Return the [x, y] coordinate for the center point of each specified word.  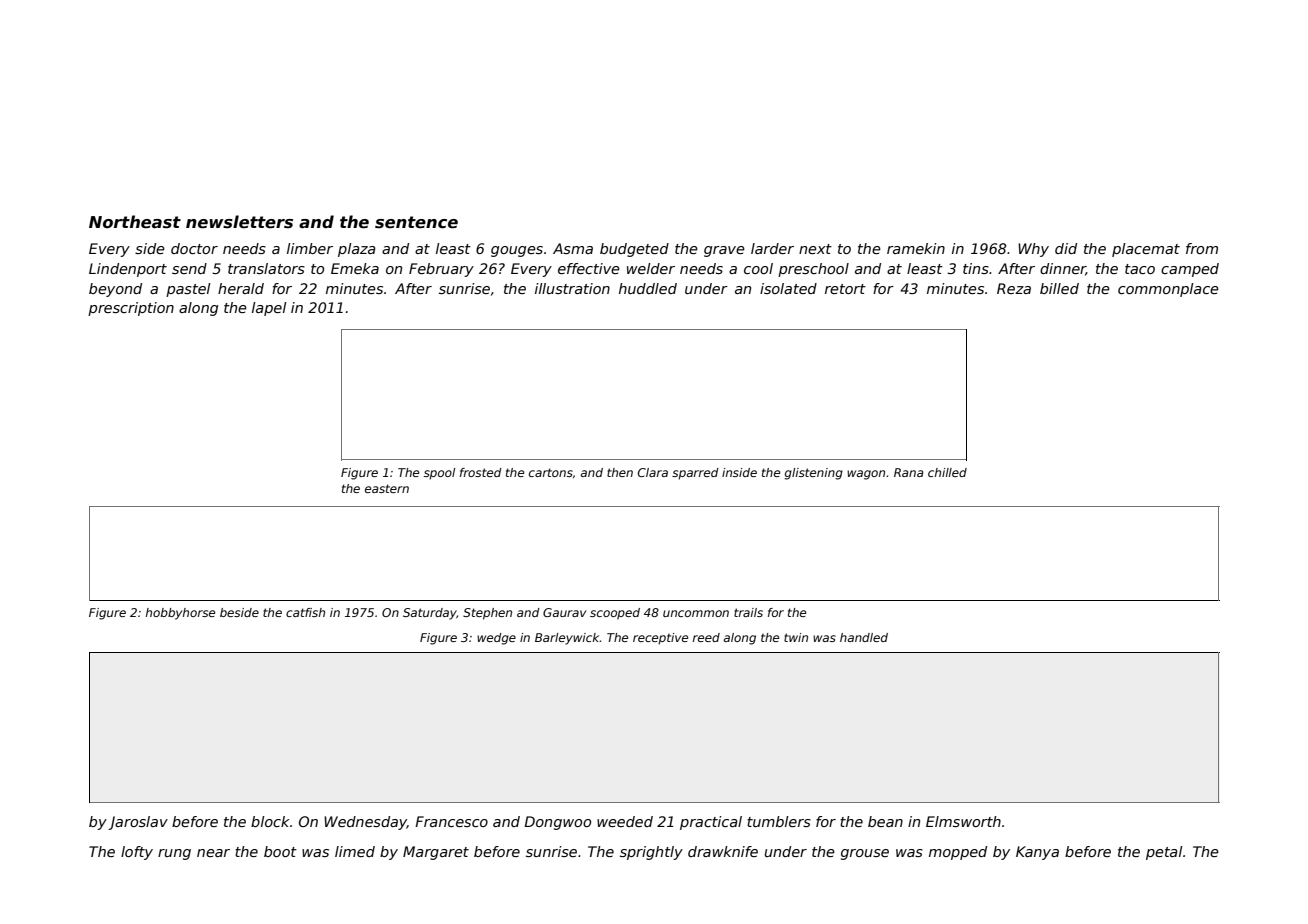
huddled [648, 288]
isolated [788, 288]
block [270, 821]
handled [864, 637]
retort [845, 289]
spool [439, 474]
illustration [572, 288]
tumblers [779, 821]
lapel [269, 309]
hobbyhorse [180, 614]
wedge [496, 639]
